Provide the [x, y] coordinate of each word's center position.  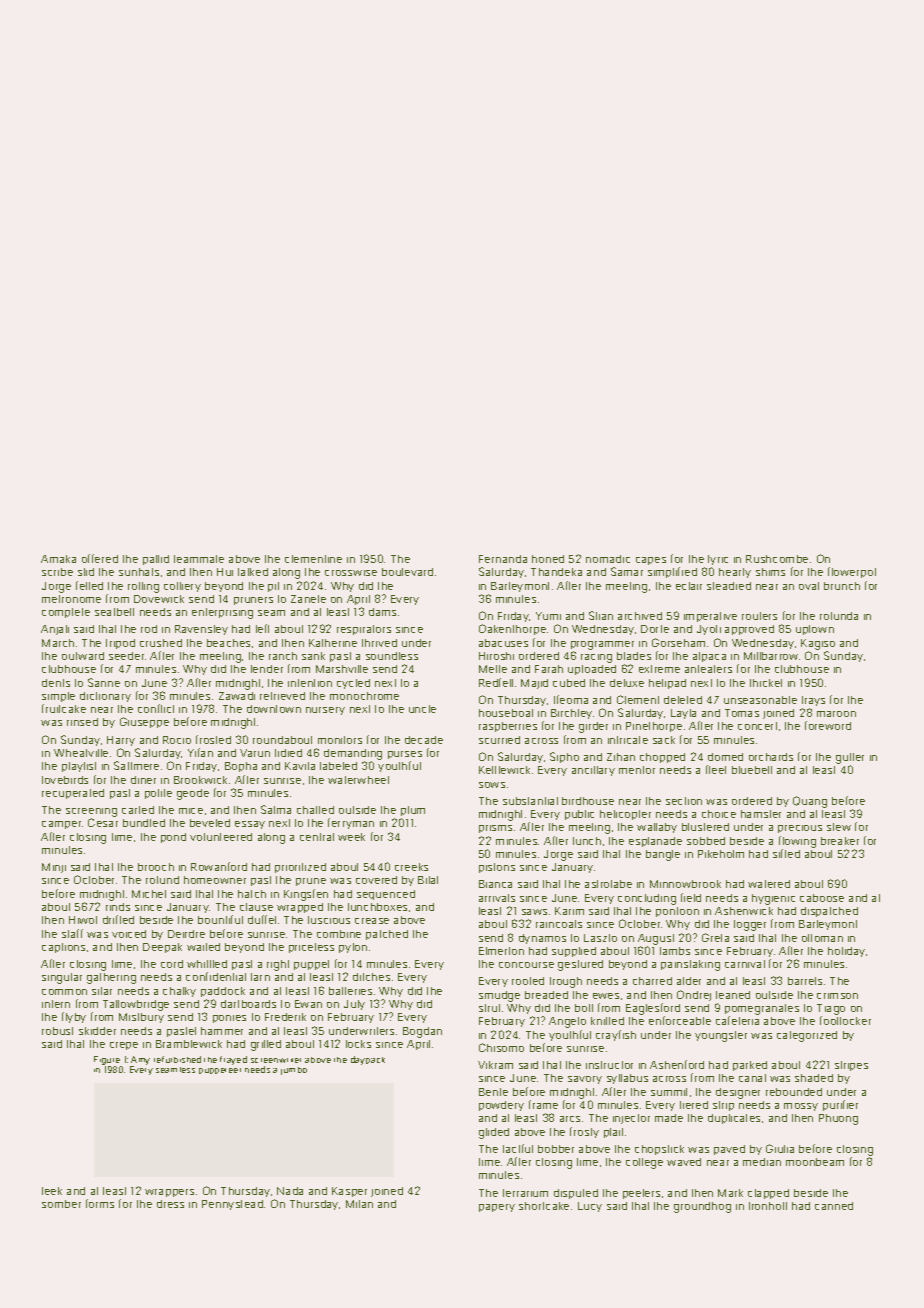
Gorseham [678, 642]
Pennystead [232, 1205]
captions [63, 948]
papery [497, 1208]
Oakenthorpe [512, 629]
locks [358, 1044]
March [58, 643]
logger [750, 925]
